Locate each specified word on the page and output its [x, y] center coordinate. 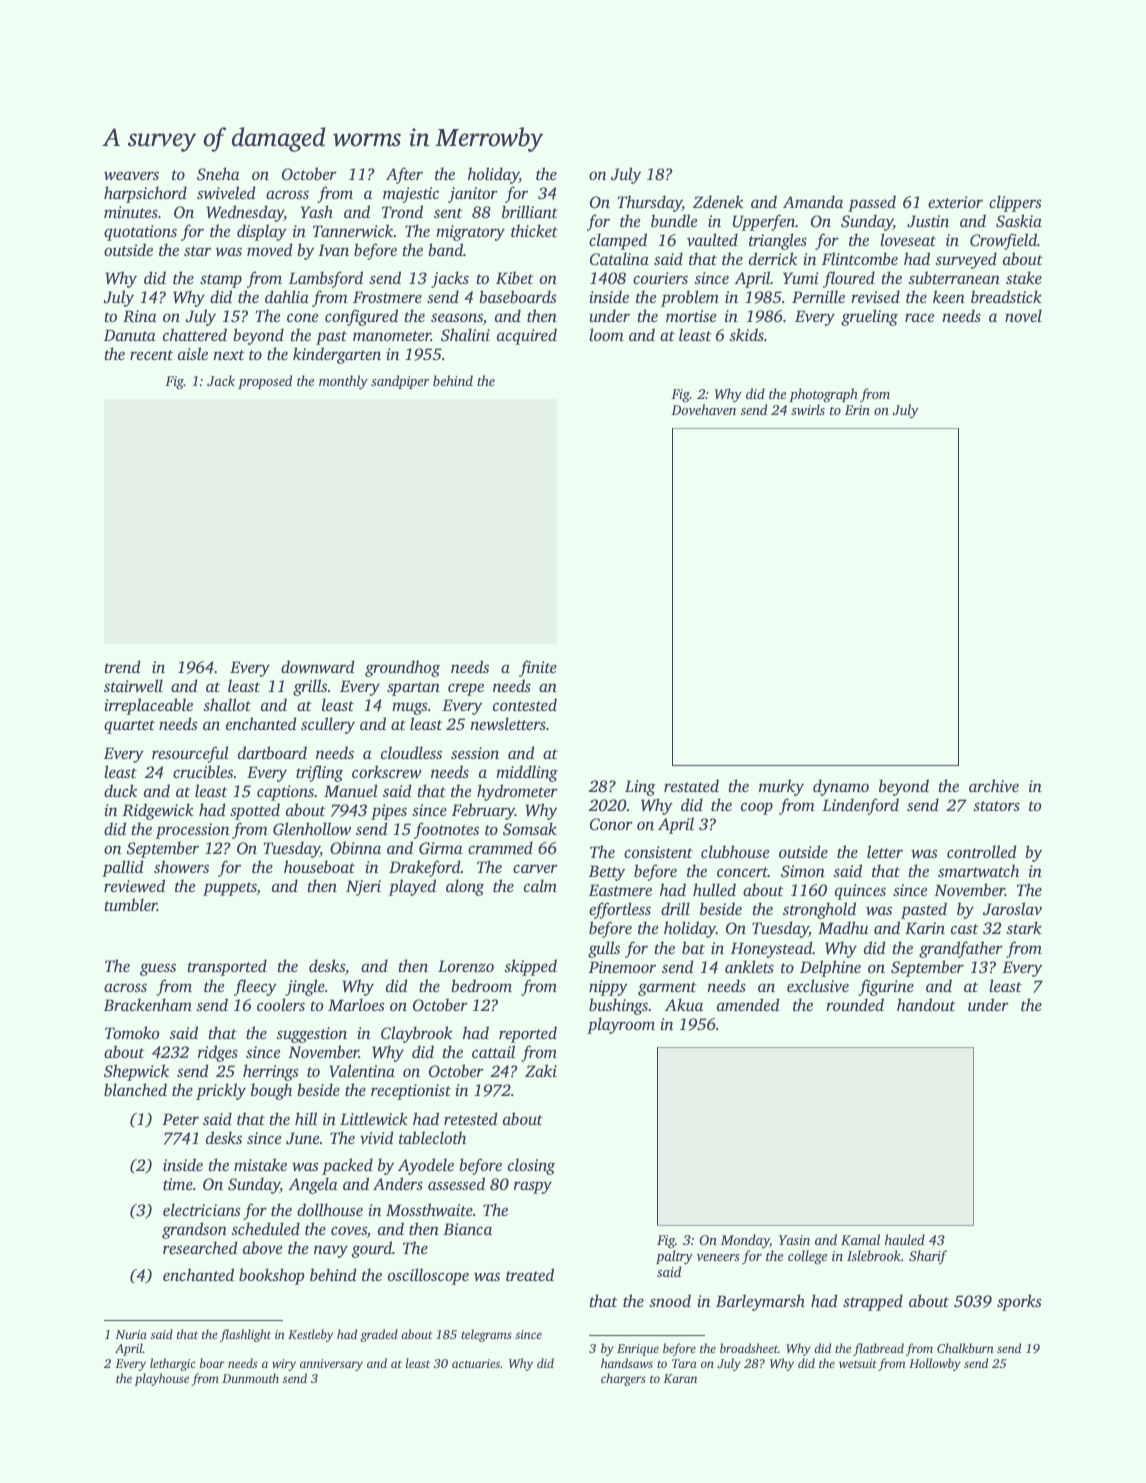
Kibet [515, 277]
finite [538, 668]
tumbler [131, 904]
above [262, 1247]
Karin [925, 928]
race [919, 317]
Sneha [218, 174]
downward [317, 666]
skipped [530, 967]
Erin [857, 410]
